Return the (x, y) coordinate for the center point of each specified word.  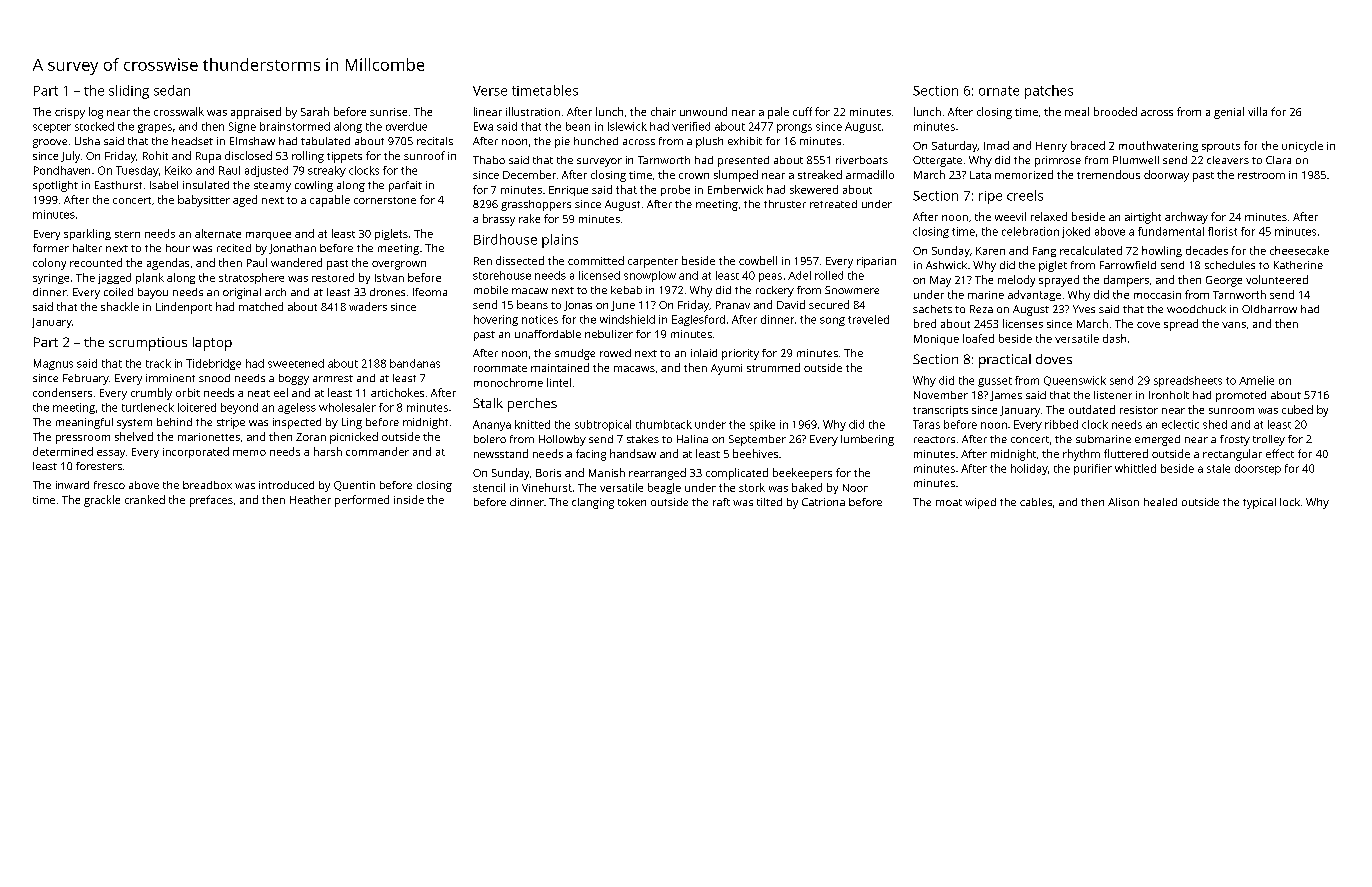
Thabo (489, 160)
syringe (51, 279)
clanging (593, 503)
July (70, 157)
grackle (102, 501)
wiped (980, 503)
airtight (1143, 218)
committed (596, 260)
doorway (1166, 176)
